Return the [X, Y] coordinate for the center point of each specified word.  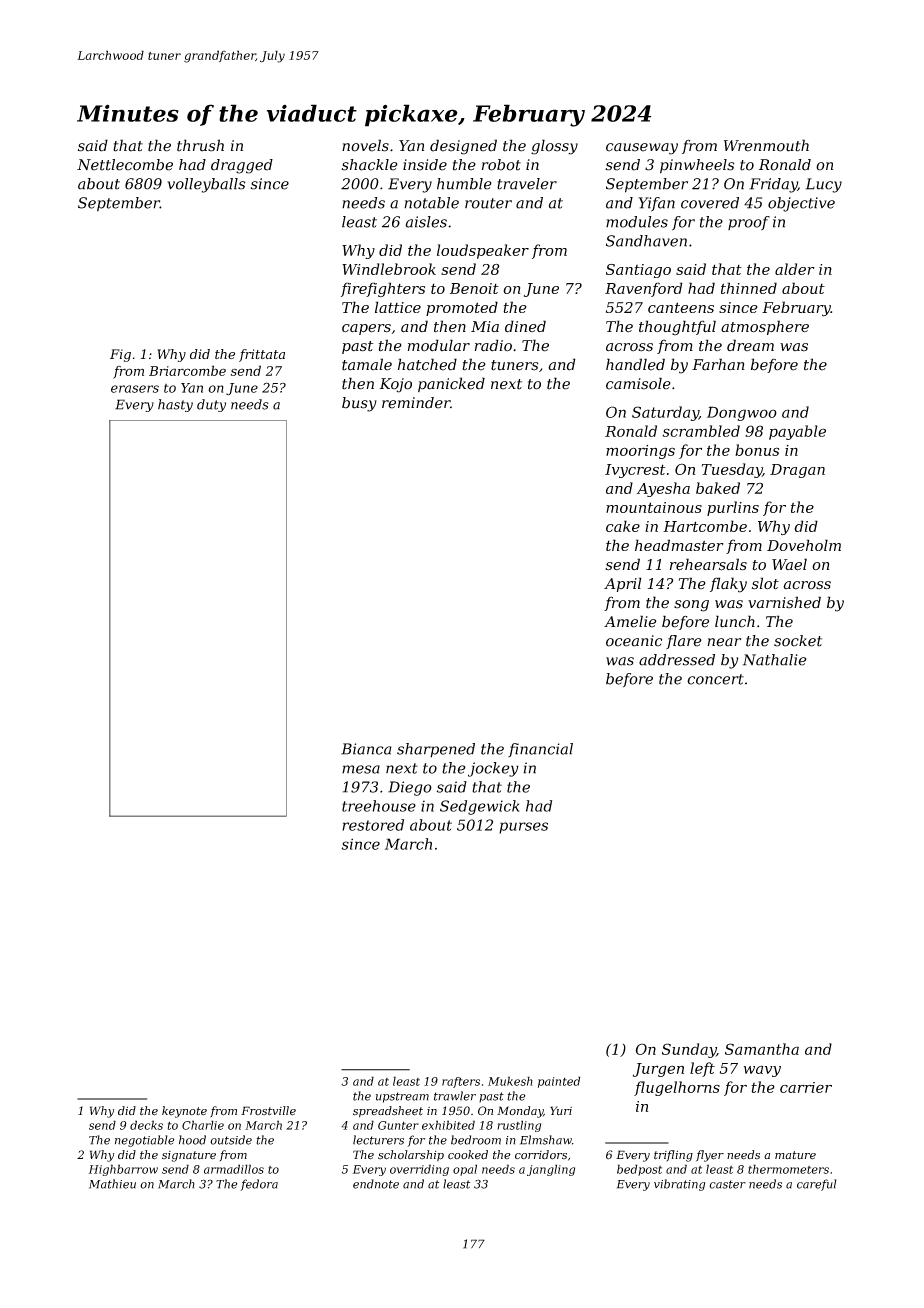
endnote [376, 1184]
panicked [451, 384]
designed [463, 147]
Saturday [665, 413]
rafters [461, 1082]
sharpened [436, 750]
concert [715, 679]
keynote [184, 1112]
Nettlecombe [125, 165]
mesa [361, 769]
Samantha [762, 1049]
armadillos [234, 1169]
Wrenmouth [766, 145]
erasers [135, 389]
